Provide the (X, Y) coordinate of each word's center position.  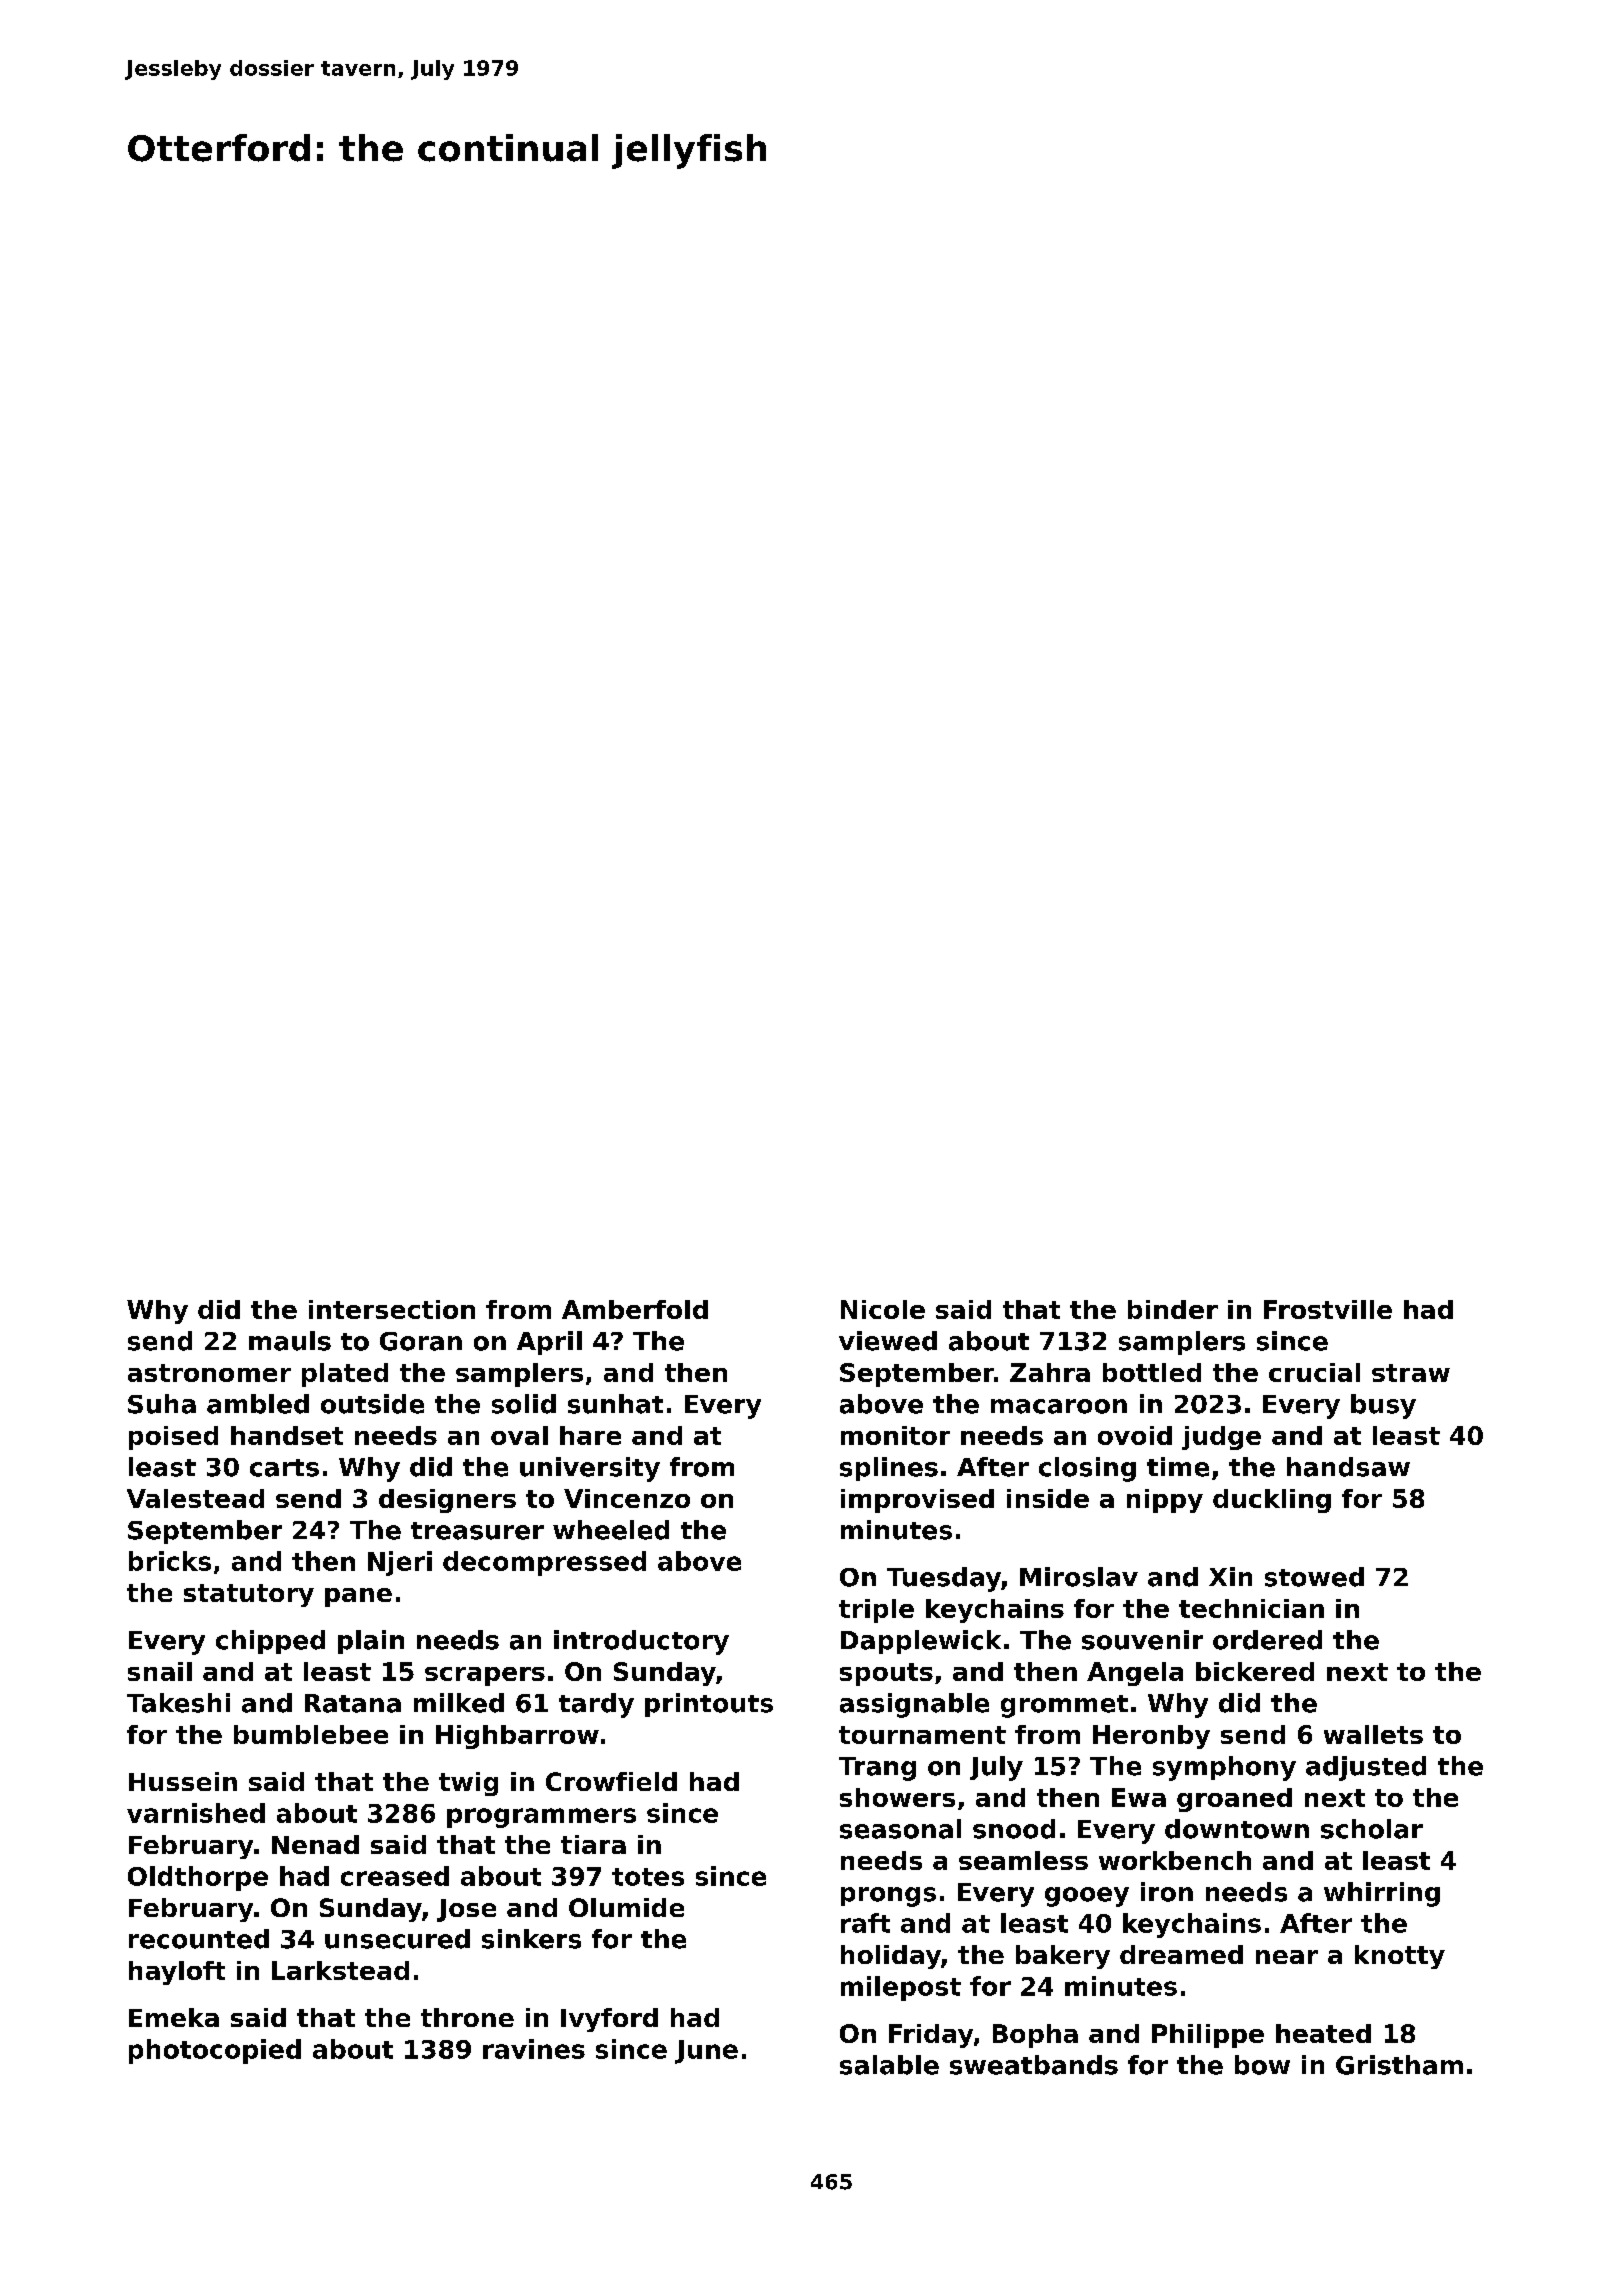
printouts (709, 1705)
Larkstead (340, 1970)
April (549, 1343)
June (706, 2052)
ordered (1267, 1640)
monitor (895, 1435)
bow (1262, 2065)
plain (371, 1642)
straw (1411, 1373)
